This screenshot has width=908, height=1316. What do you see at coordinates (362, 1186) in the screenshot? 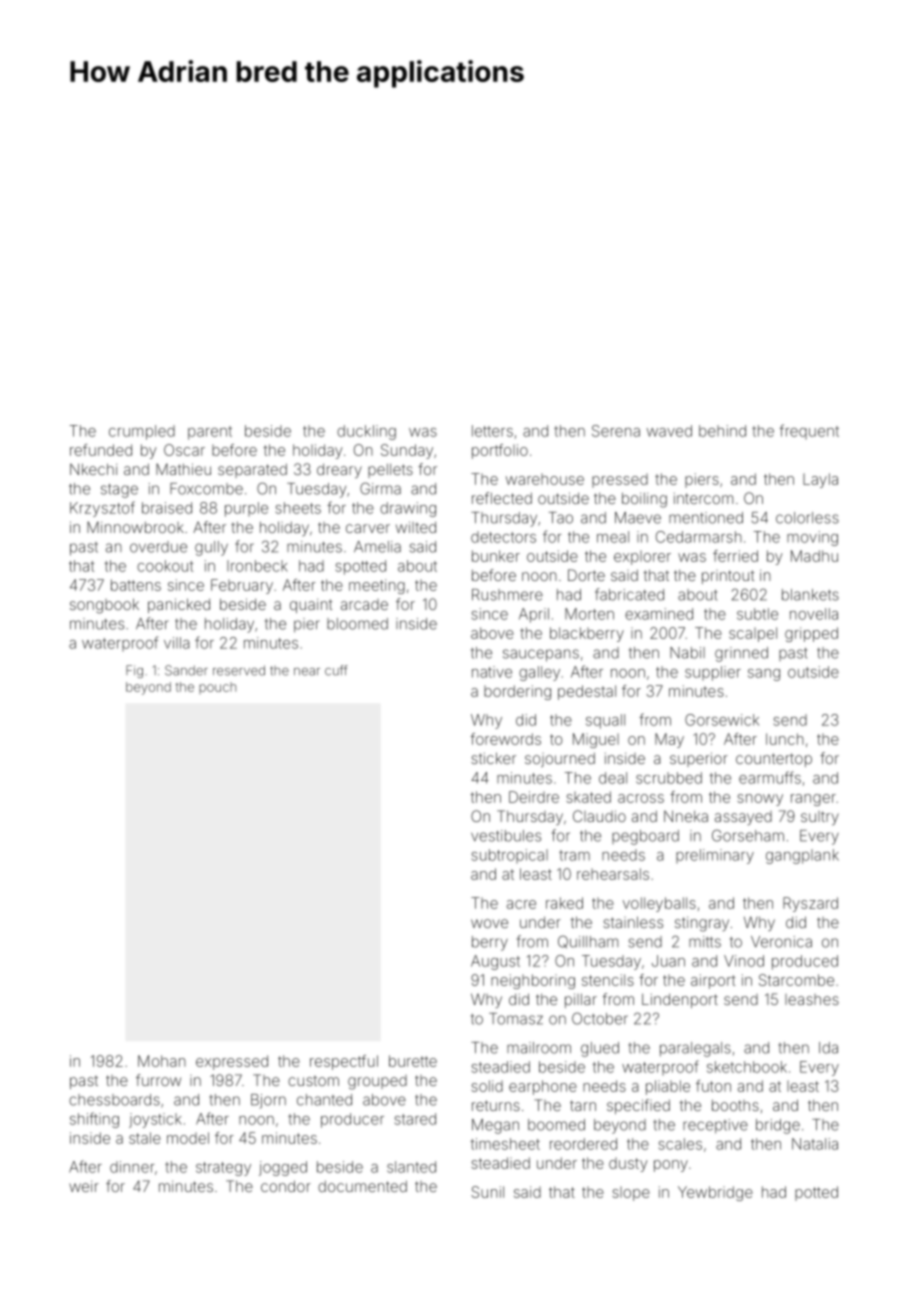
I see `documented` at bounding box center [362, 1186].
